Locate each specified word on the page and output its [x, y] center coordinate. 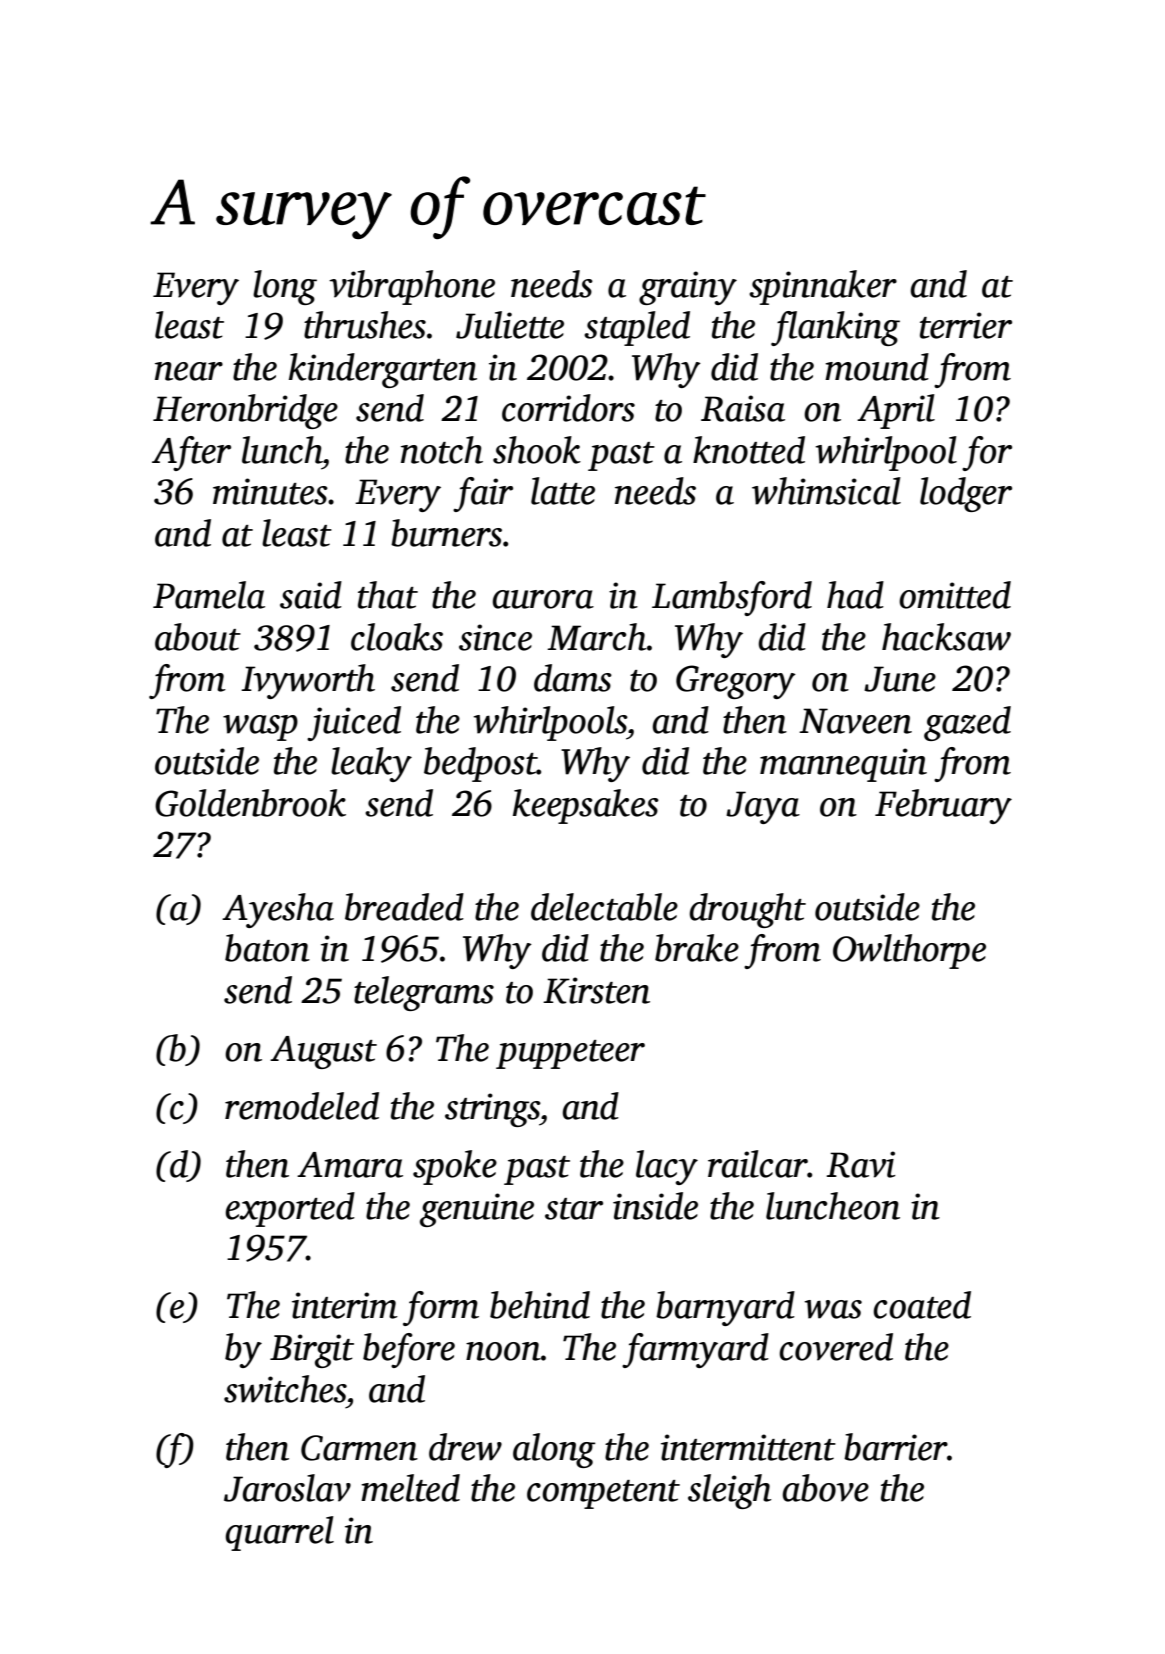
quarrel [280, 1533]
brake [697, 948]
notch [442, 450]
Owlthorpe [909, 951]
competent [603, 1494]
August [323, 1052]
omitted [955, 595]
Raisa [743, 408]
